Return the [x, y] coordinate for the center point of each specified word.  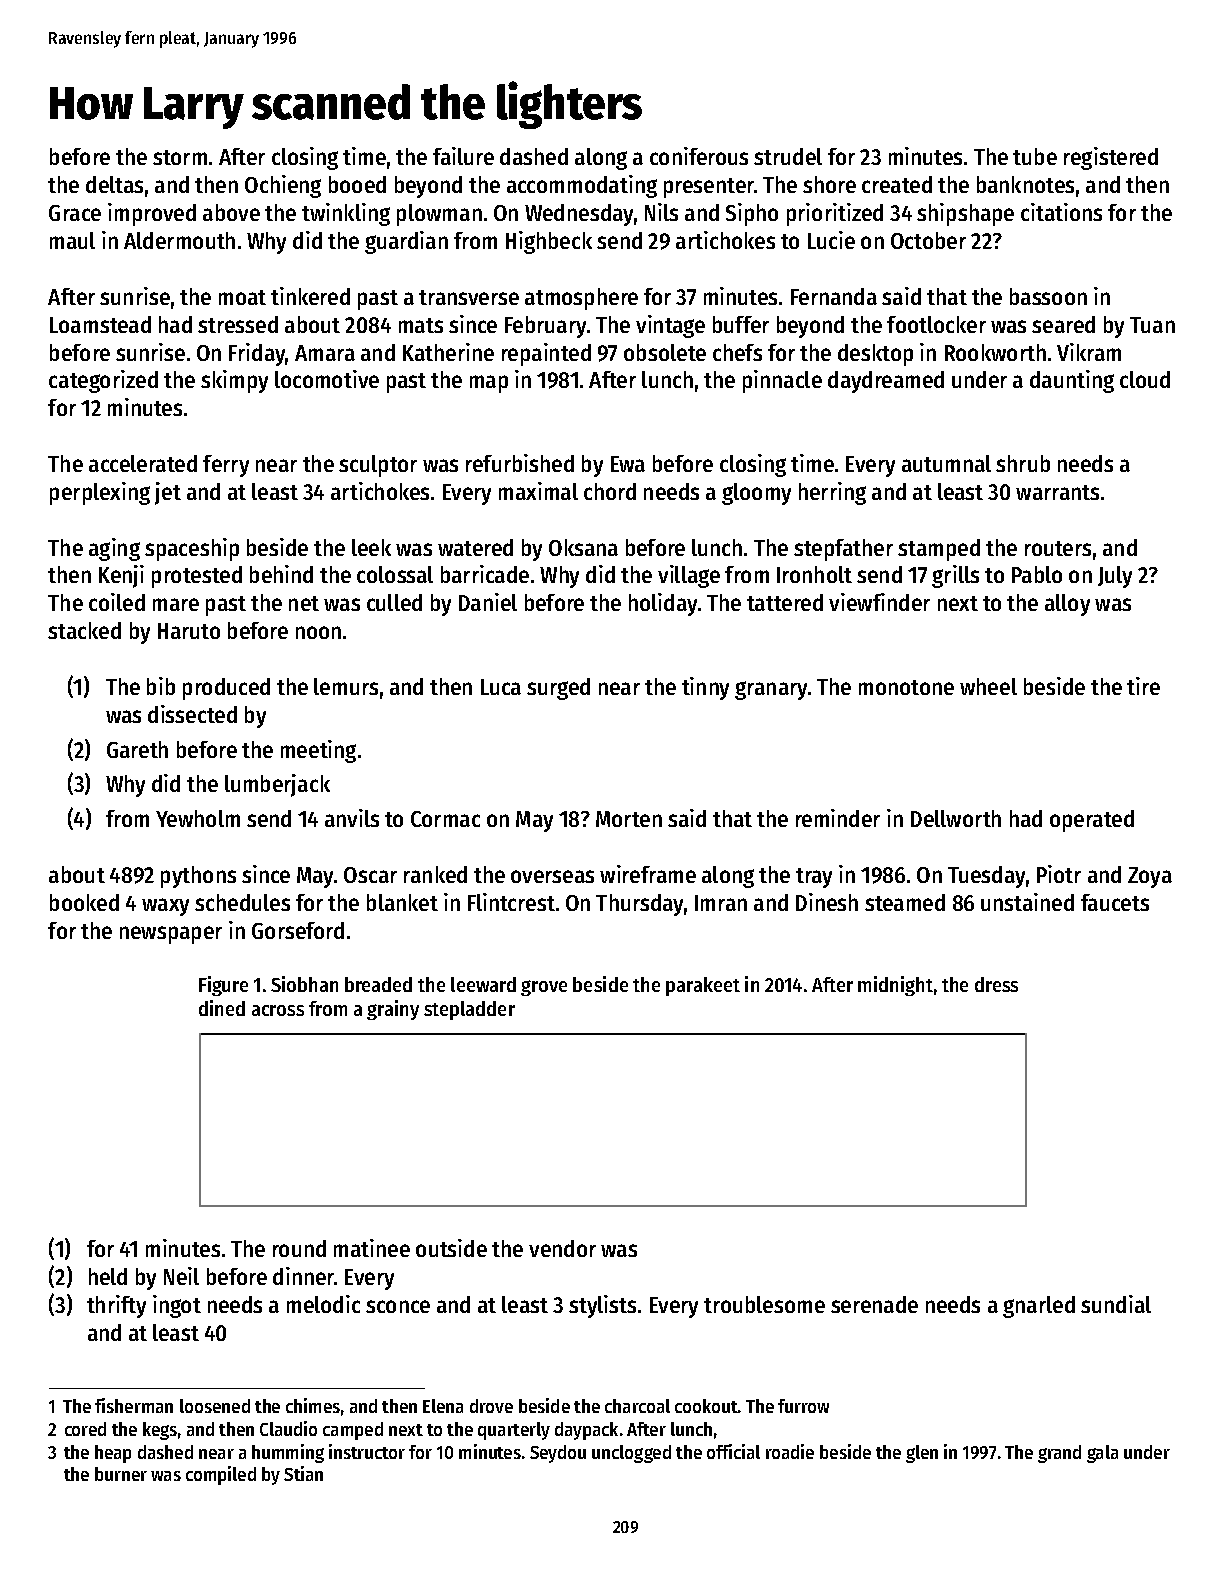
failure [463, 156]
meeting [318, 751]
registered [1111, 158]
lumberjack [277, 785]
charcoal [637, 1406]
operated [1092, 821]
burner [121, 1474]
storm [180, 157]
